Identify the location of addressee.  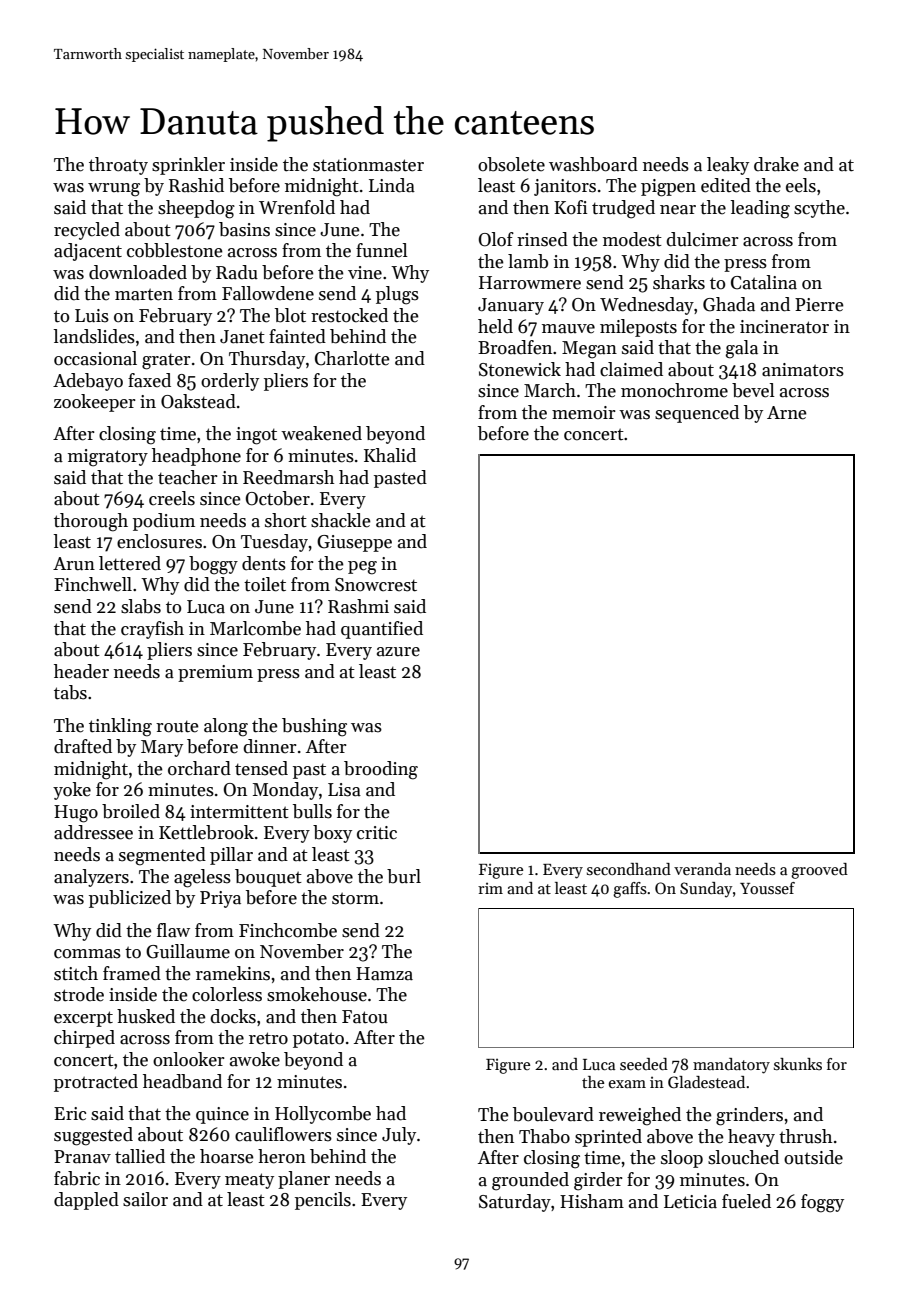
(93, 832).
